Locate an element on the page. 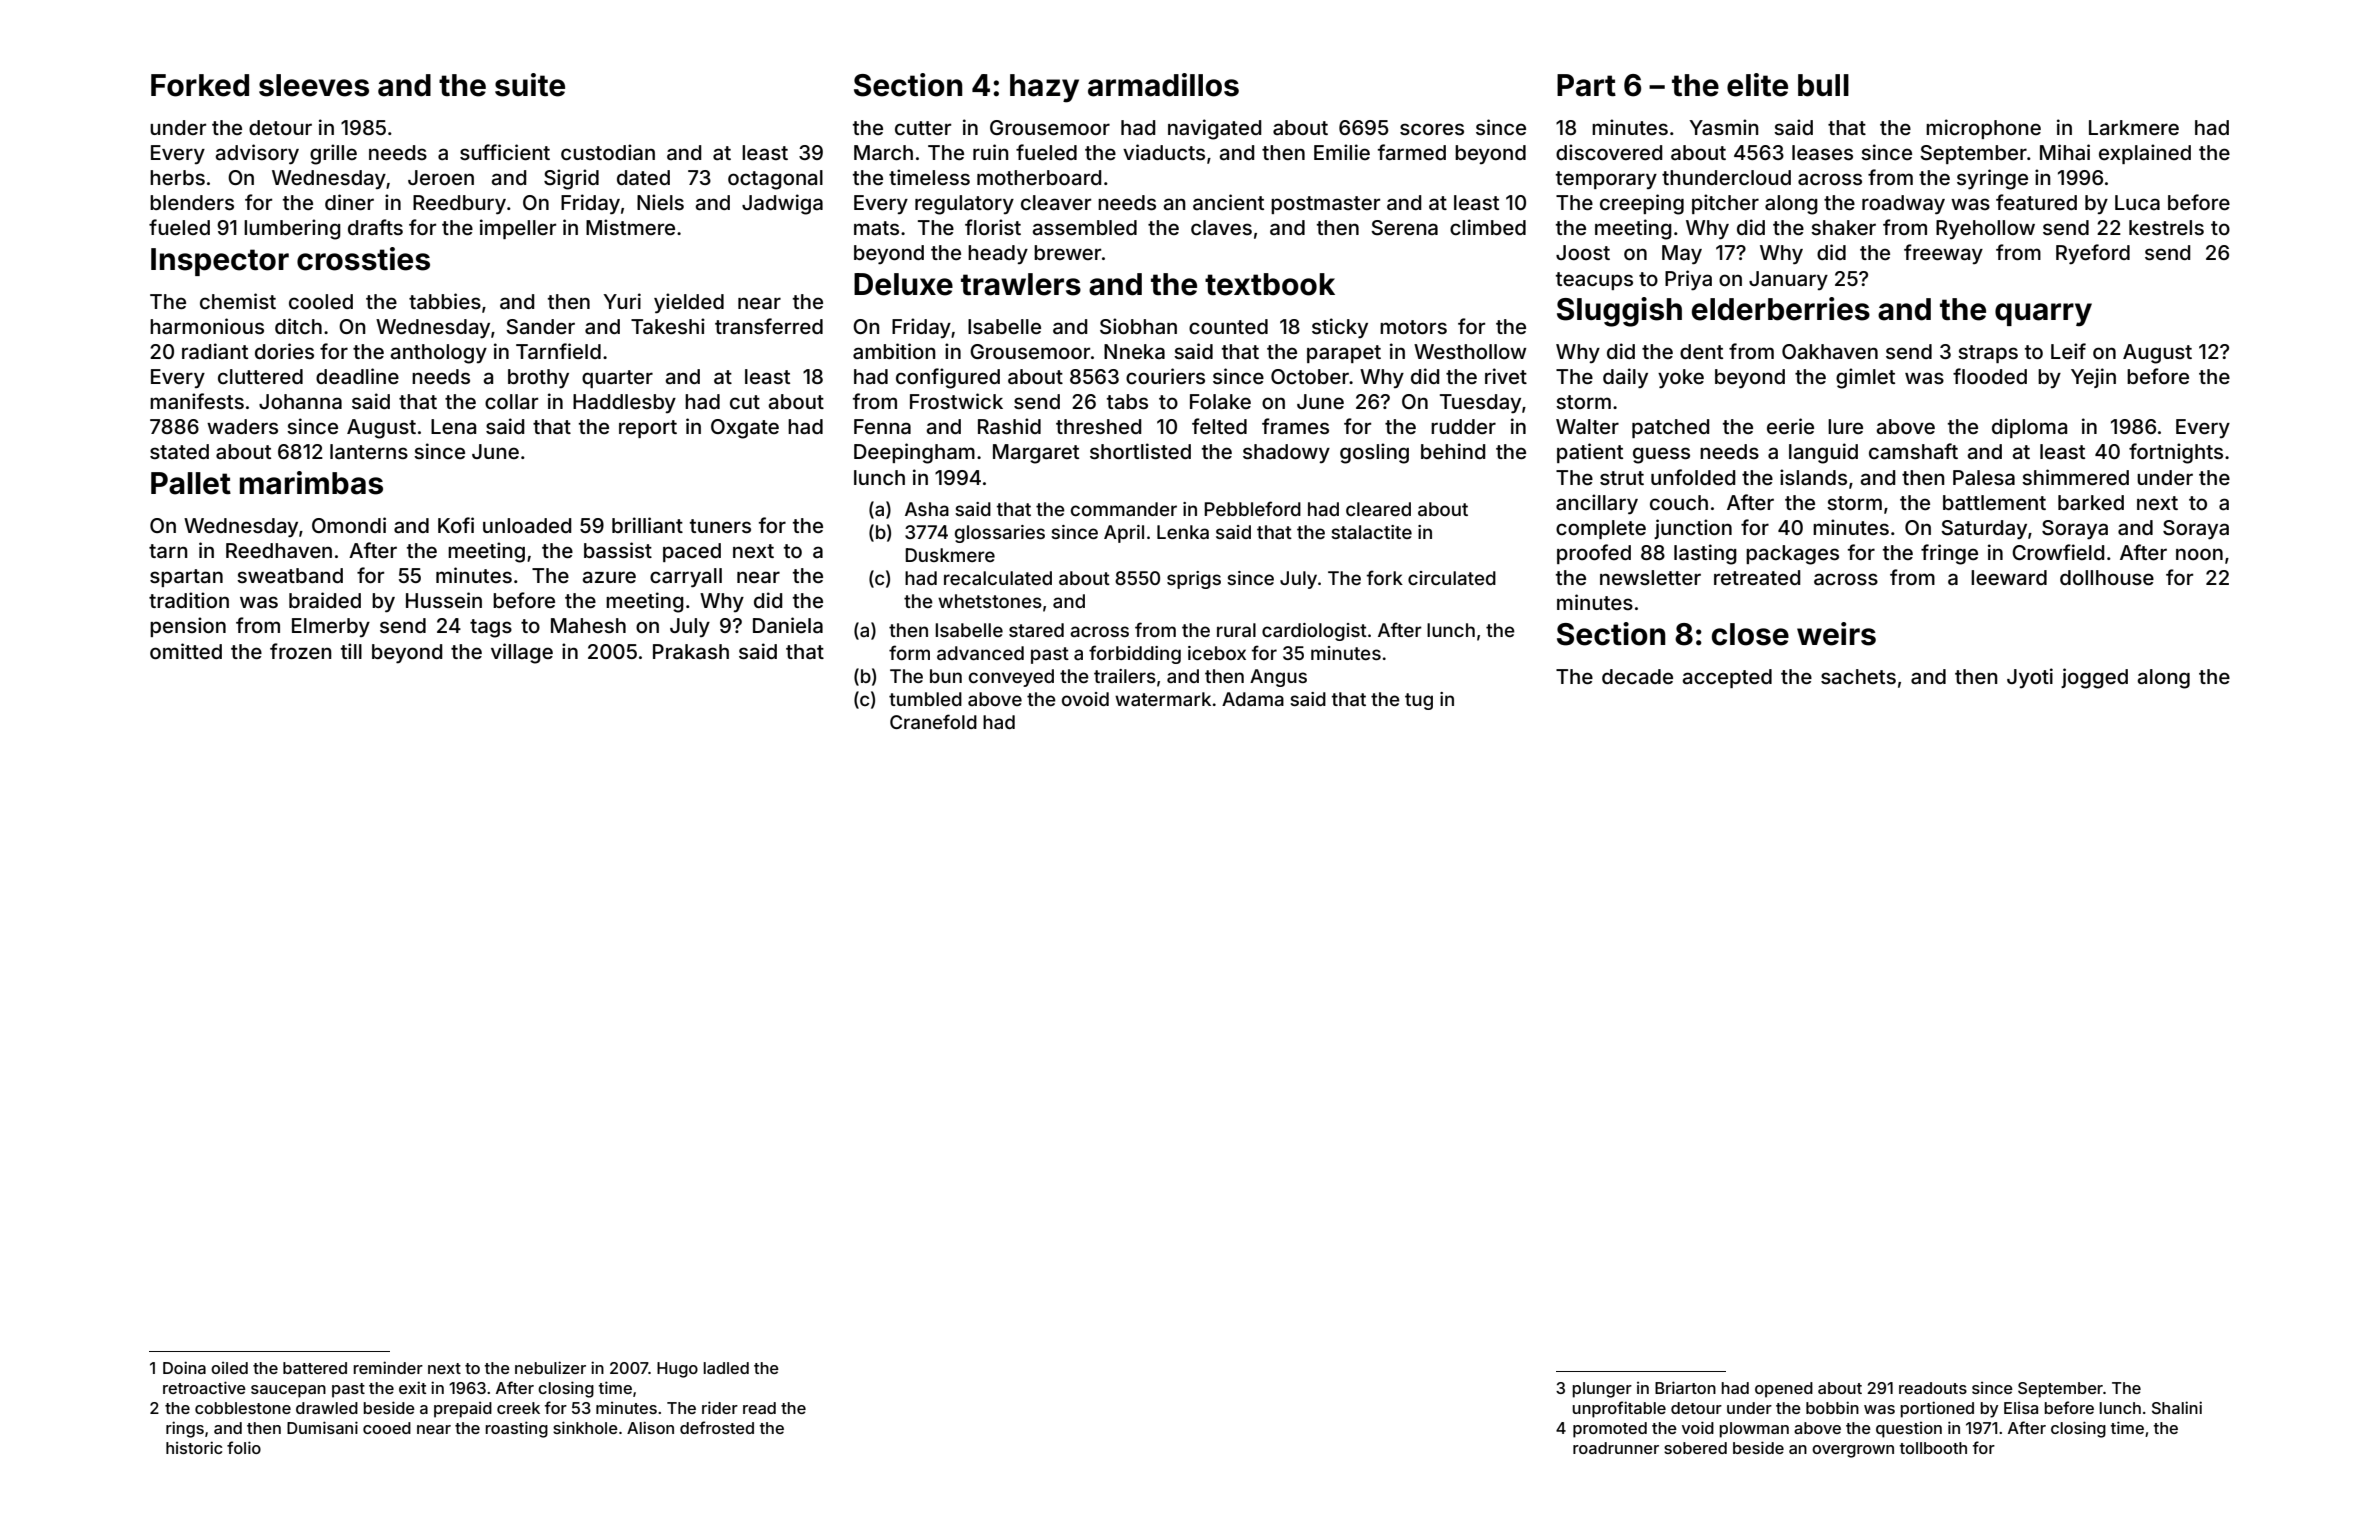 This image has height=1540, width=2380. Shalini is located at coordinates (2177, 1407).
